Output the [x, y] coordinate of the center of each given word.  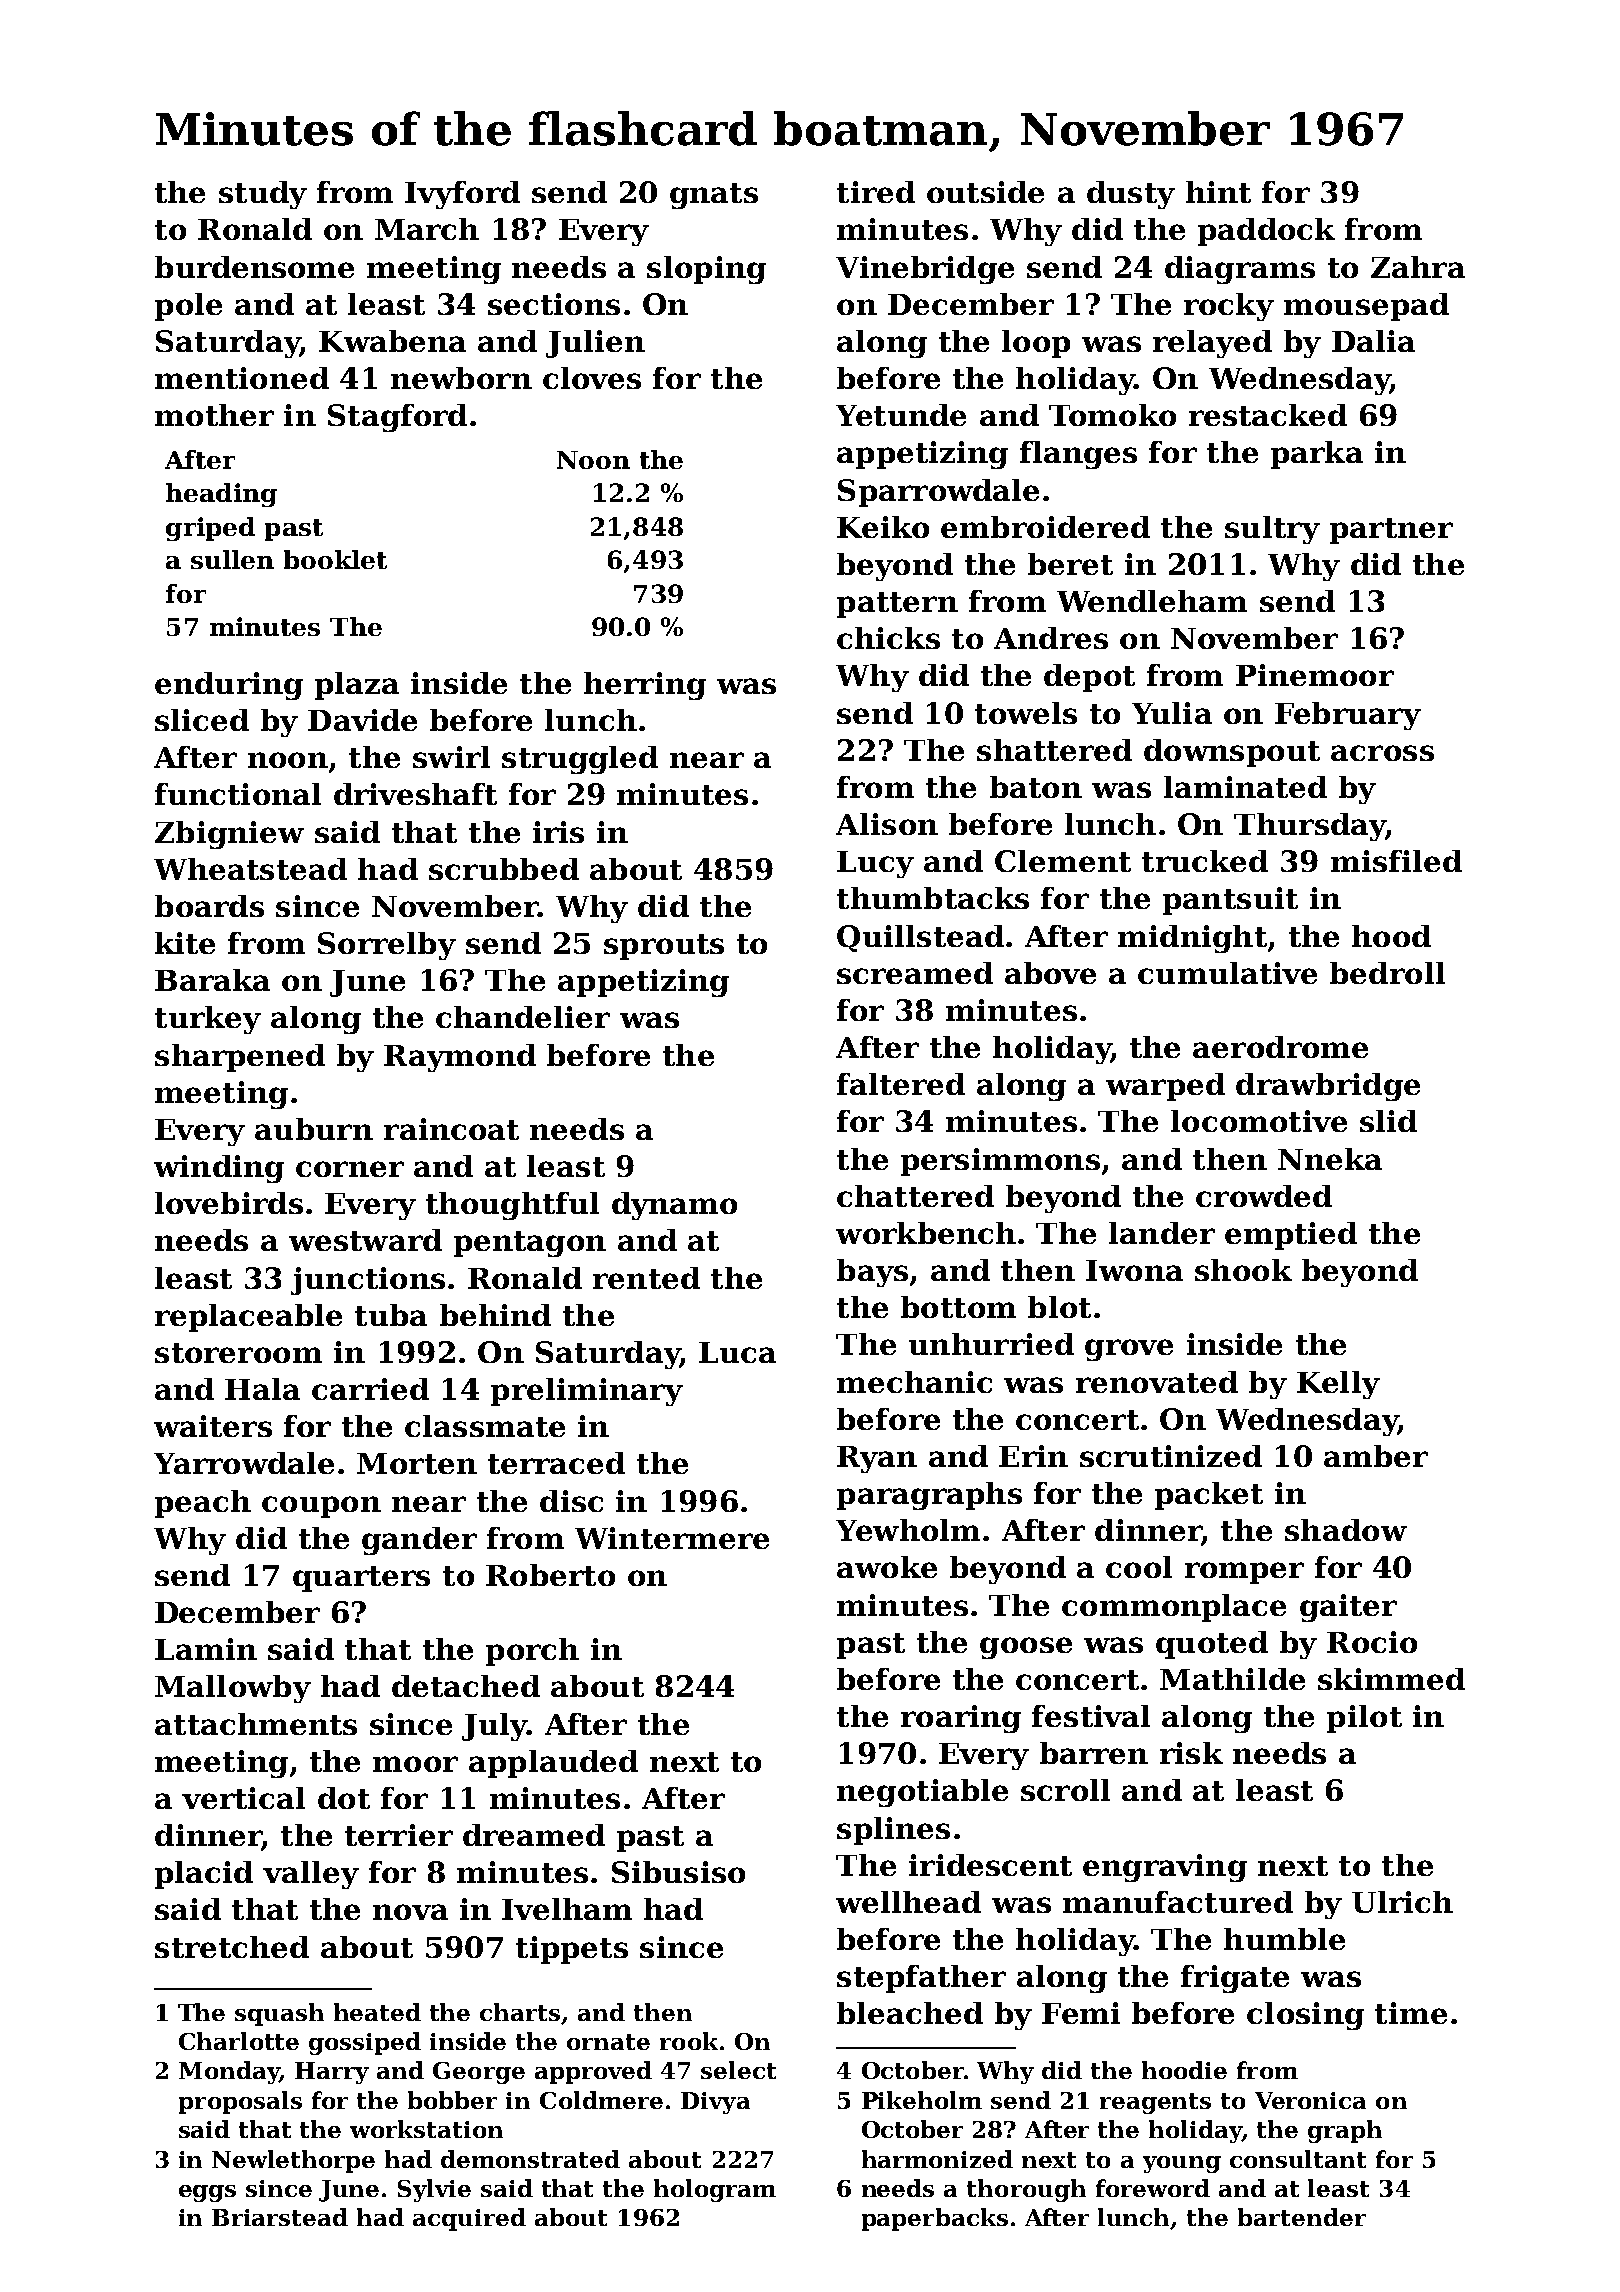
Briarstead [280, 2217]
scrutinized [1171, 1456]
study [263, 195]
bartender [1302, 2217]
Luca [737, 1352]
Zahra [1418, 267]
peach [203, 1504]
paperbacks [935, 2219]
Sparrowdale [938, 493]
